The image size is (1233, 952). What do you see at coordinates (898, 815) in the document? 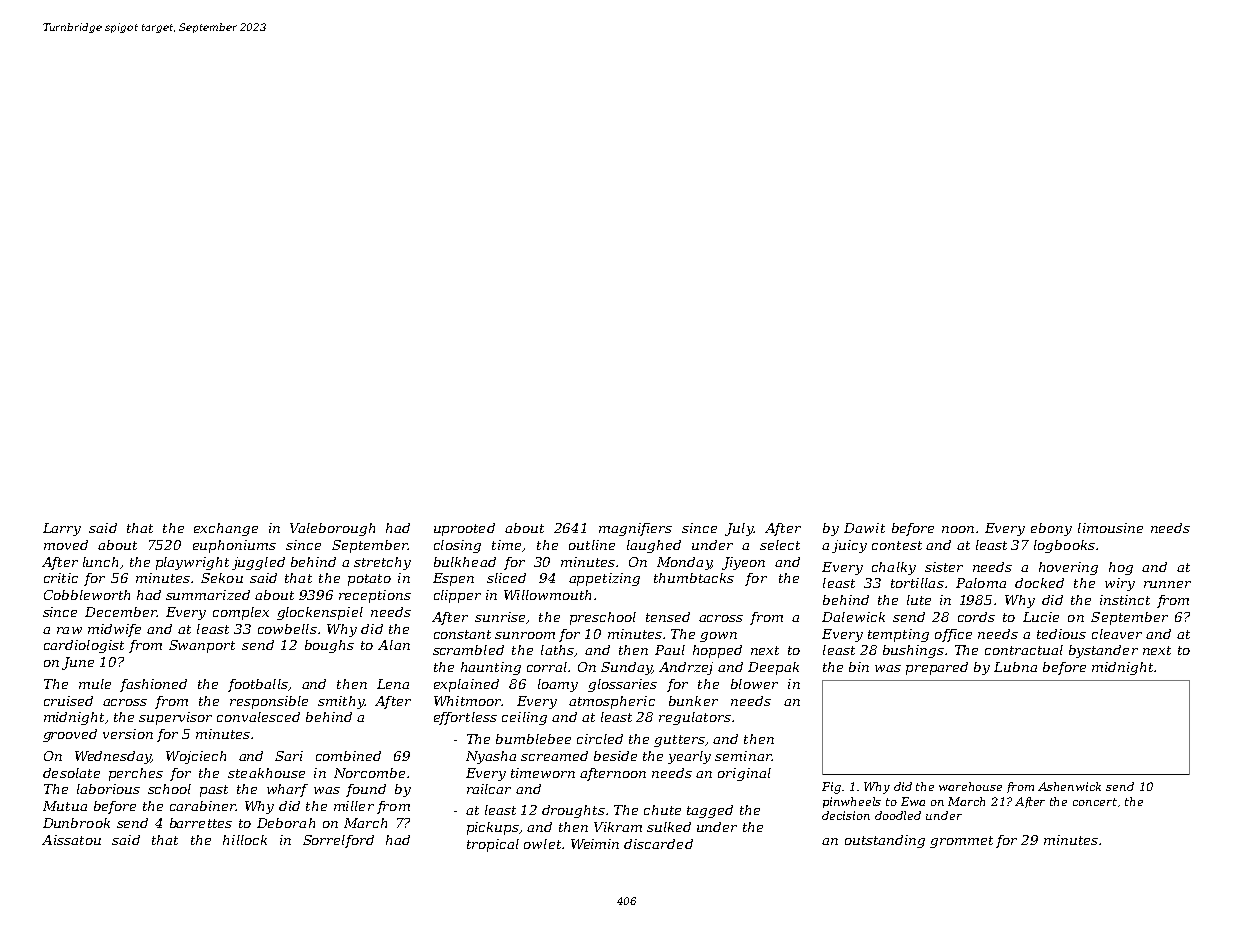
I see `doodled` at bounding box center [898, 815].
